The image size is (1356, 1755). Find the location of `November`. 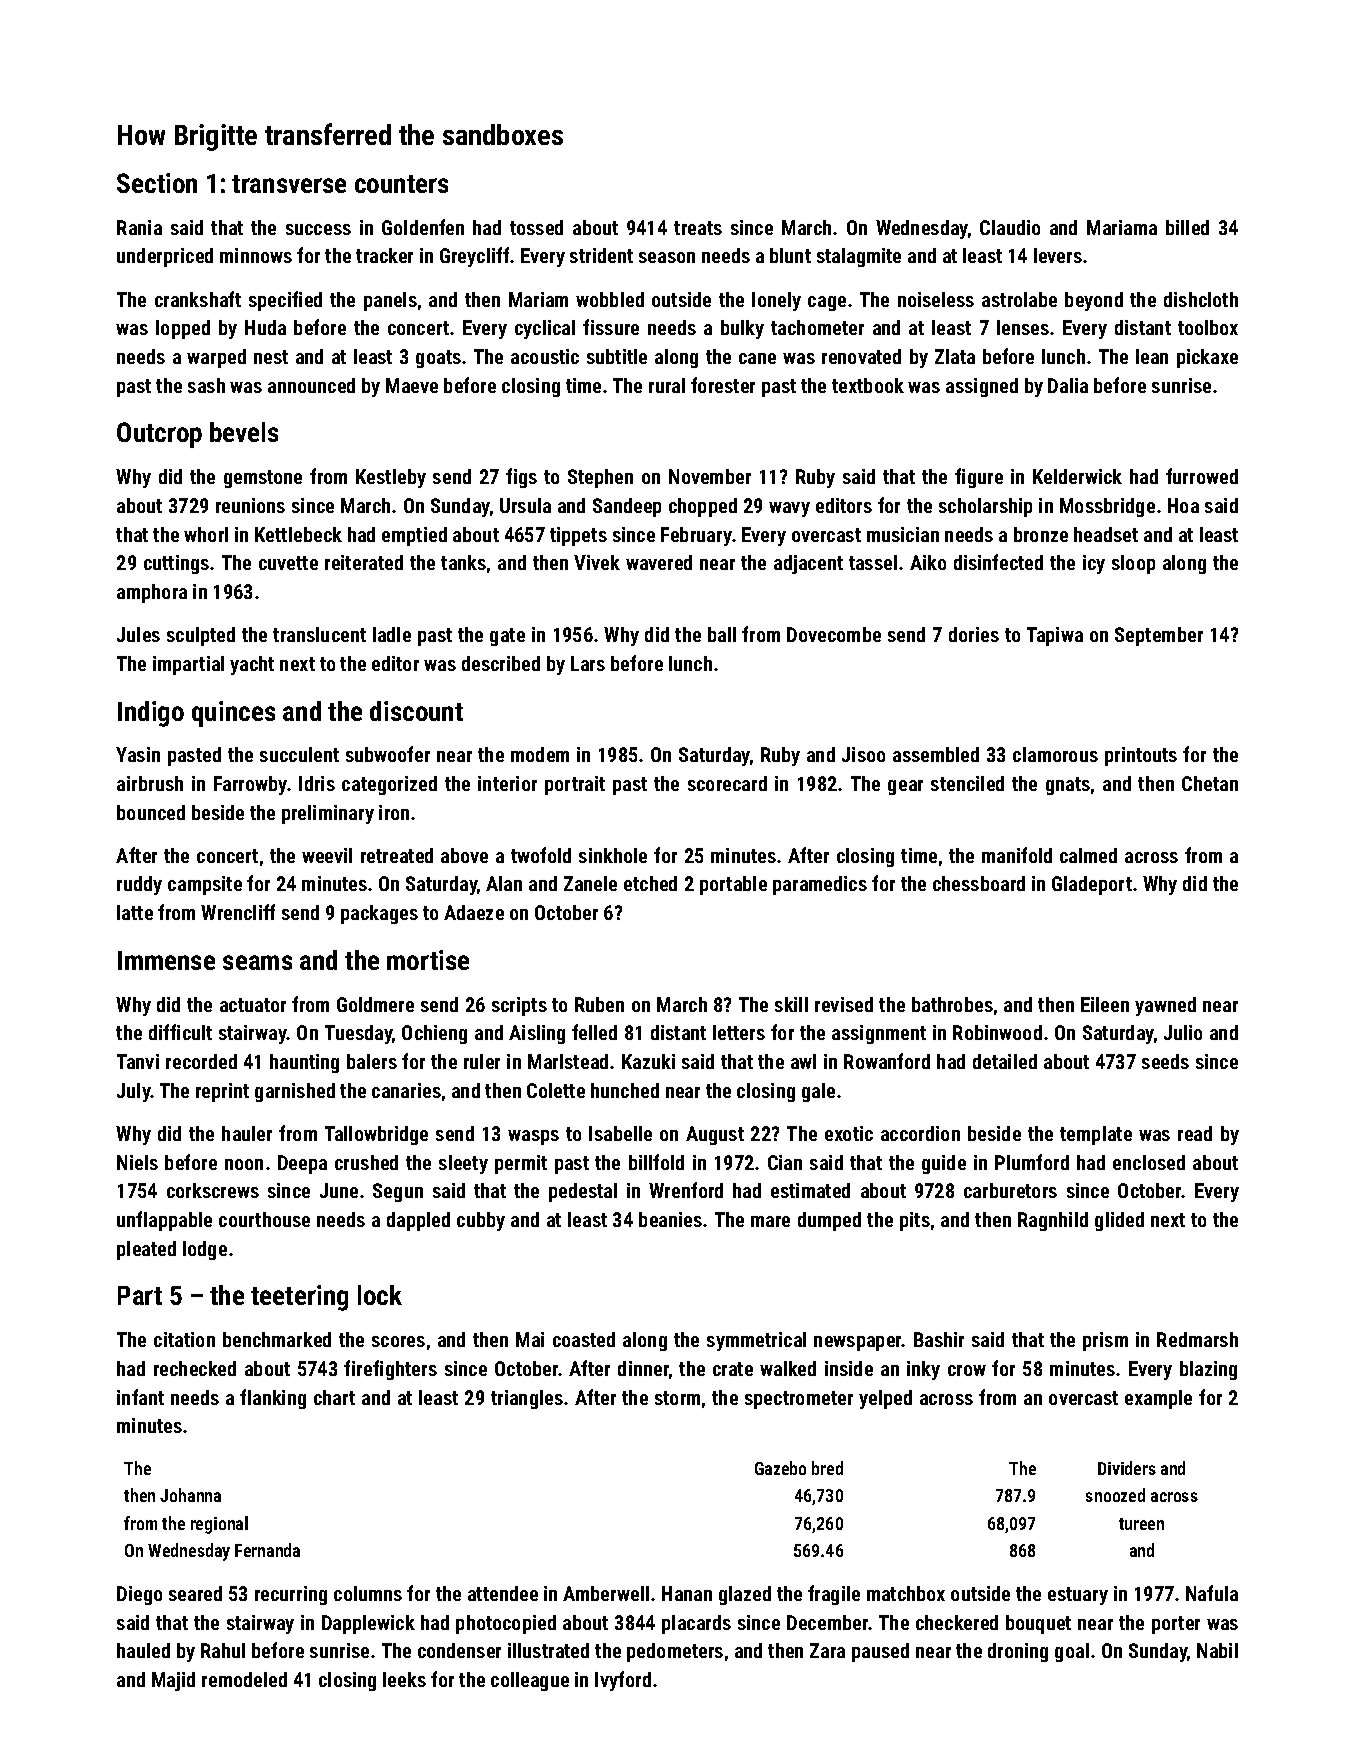

November is located at coordinates (710, 476).
